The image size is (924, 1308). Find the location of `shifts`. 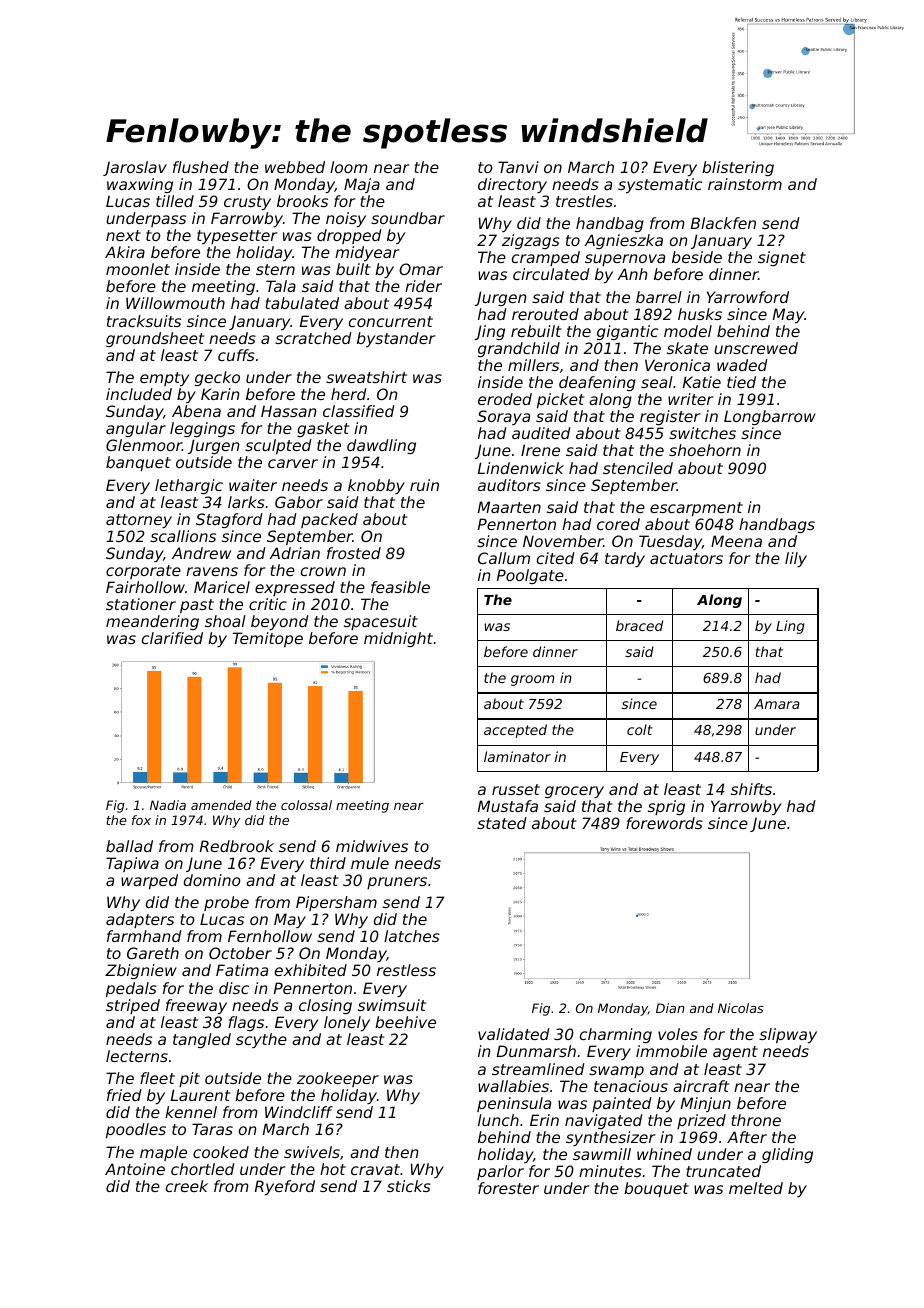

shifts is located at coordinates (751, 789).
